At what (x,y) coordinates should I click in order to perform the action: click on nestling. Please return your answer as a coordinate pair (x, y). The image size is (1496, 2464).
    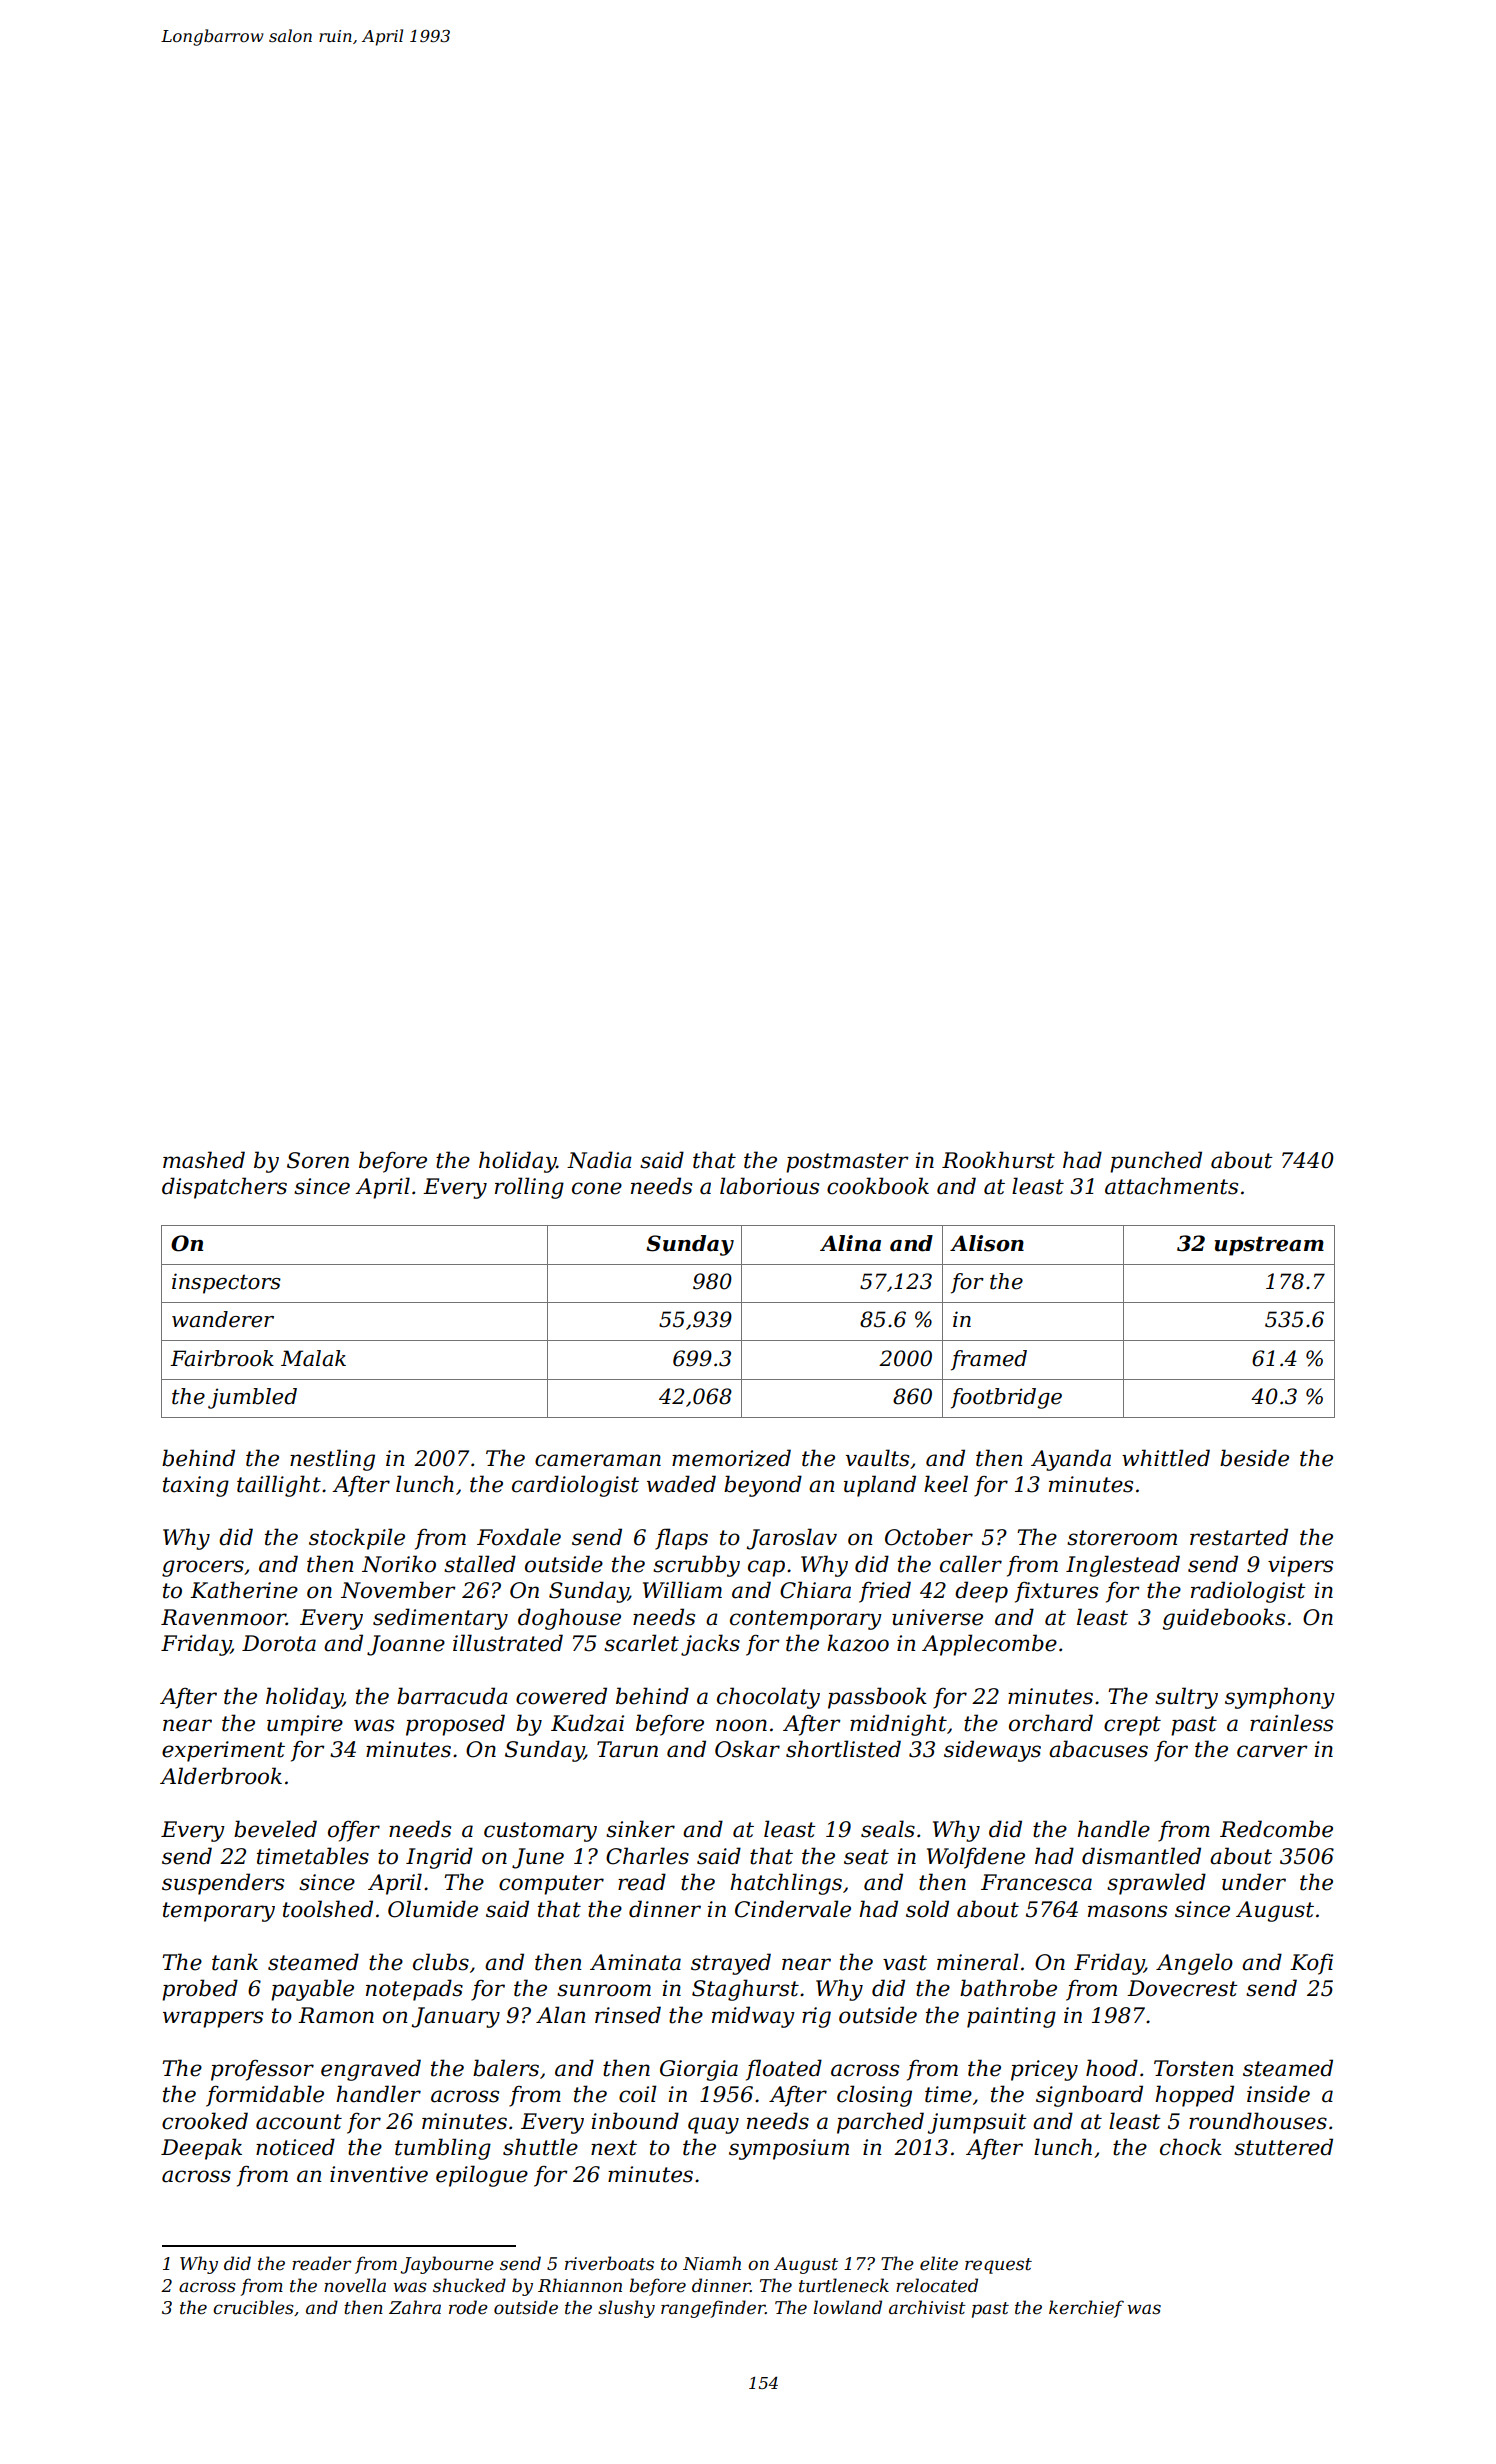
    Looking at the image, I should click on (332, 1460).
